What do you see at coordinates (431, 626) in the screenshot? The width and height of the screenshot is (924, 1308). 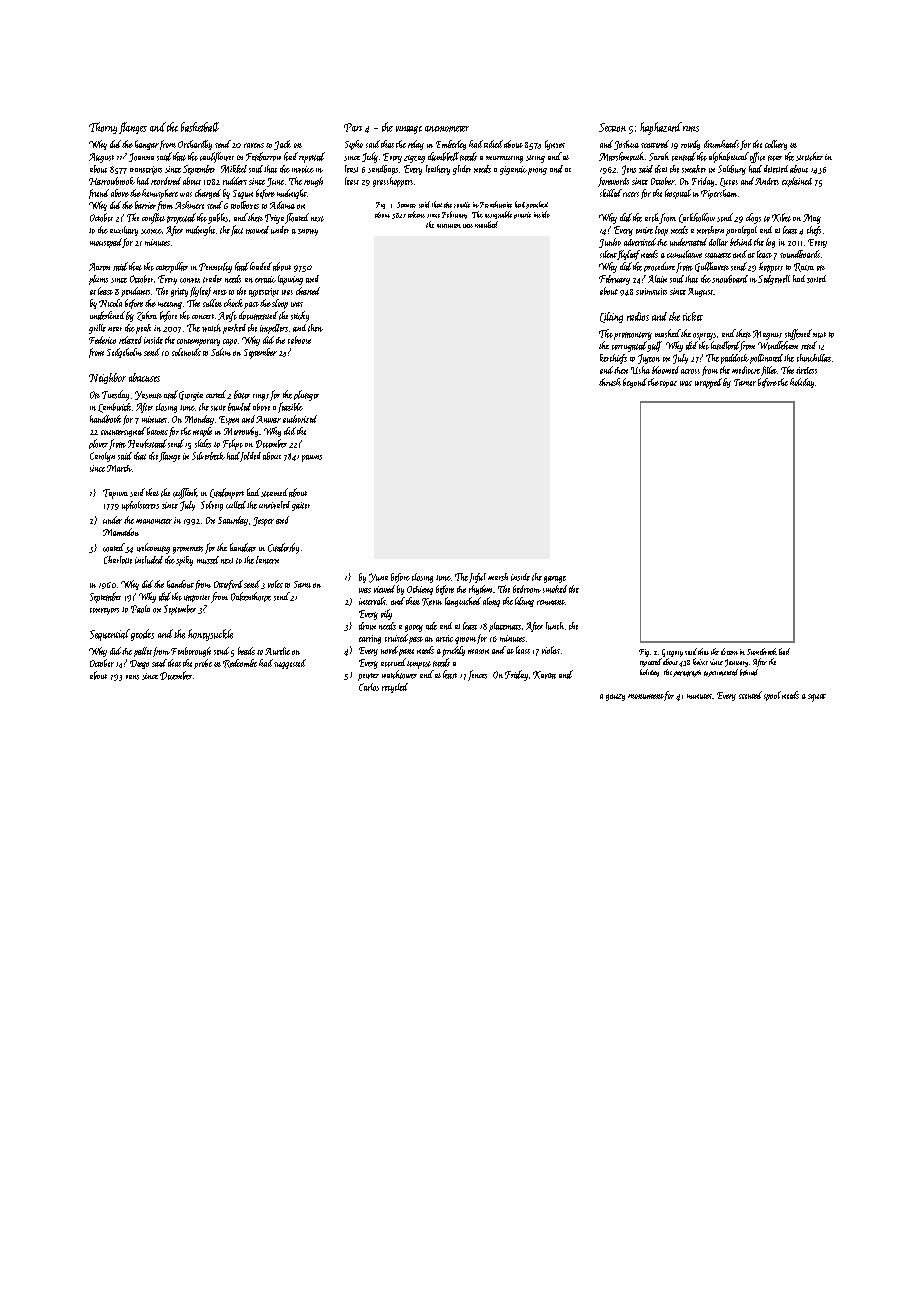 I see `tide` at bounding box center [431, 626].
